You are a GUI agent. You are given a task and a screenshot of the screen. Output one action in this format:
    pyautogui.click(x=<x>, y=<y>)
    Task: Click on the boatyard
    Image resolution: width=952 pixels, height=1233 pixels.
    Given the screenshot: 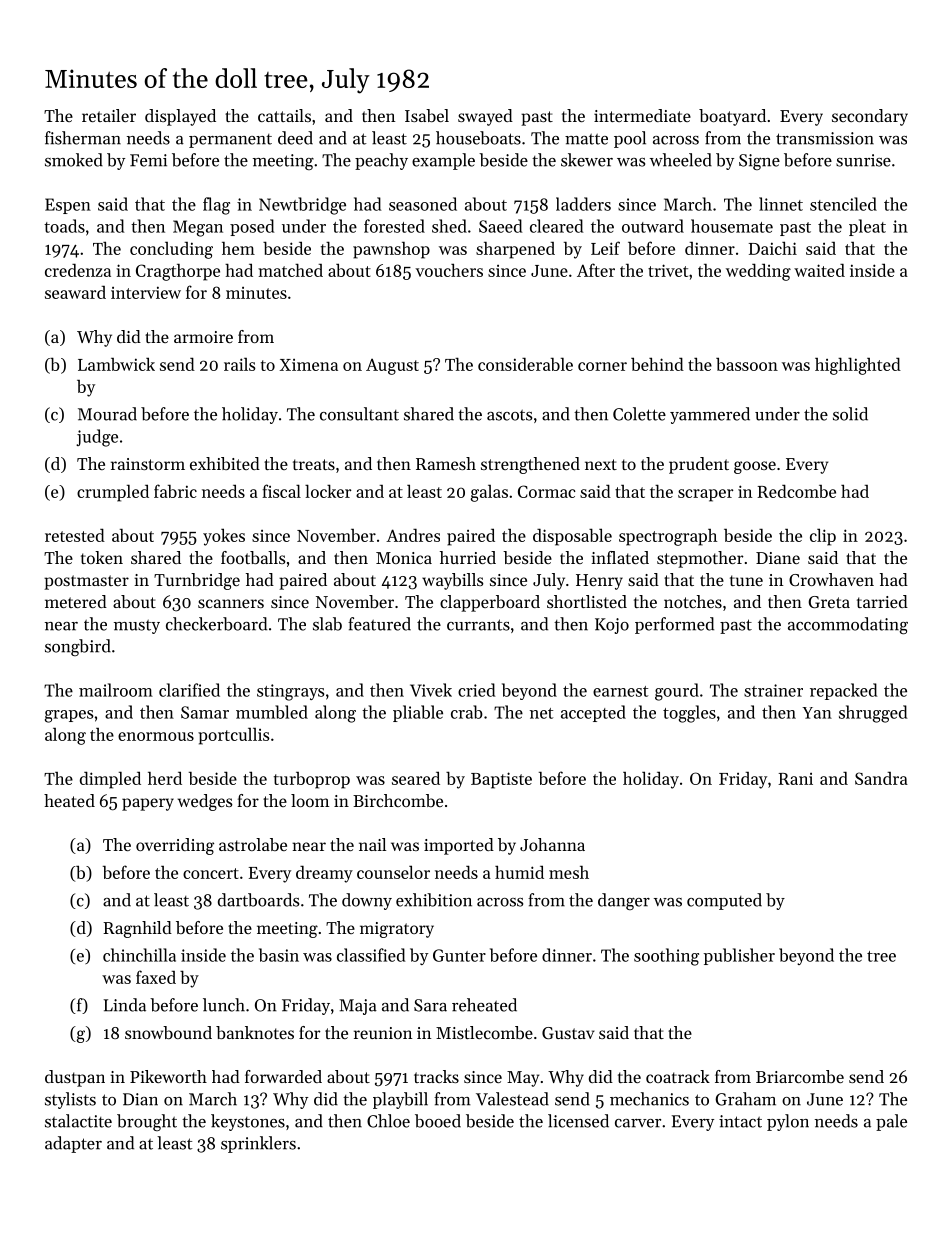 What is the action you would take?
    pyautogui.click(x=732, y=117)
